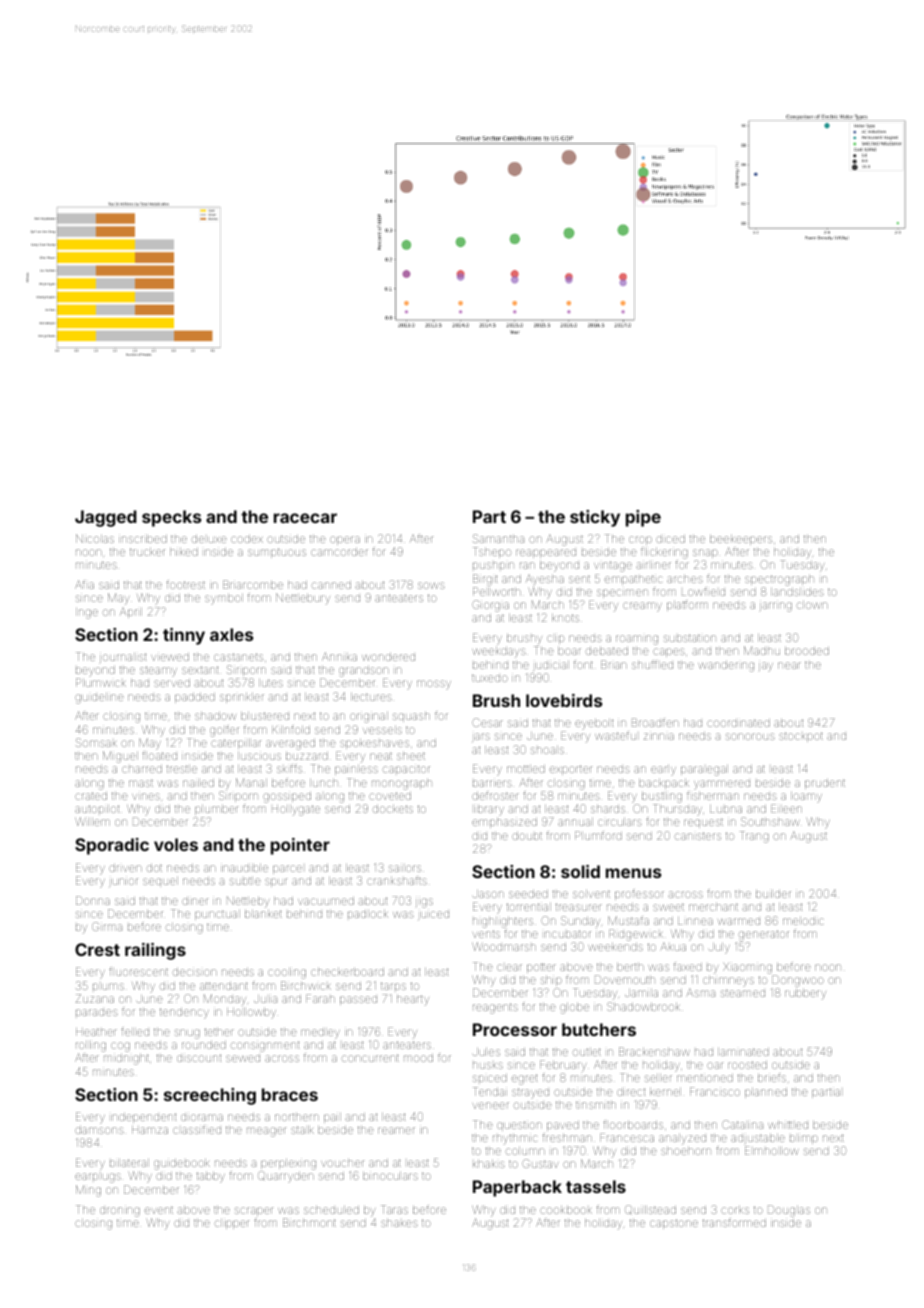 The width and height of the screenshot is (924, 1308). Describe the element at coordinates (397, 881) in the screenshot. I see `crankshafts` at that location.
